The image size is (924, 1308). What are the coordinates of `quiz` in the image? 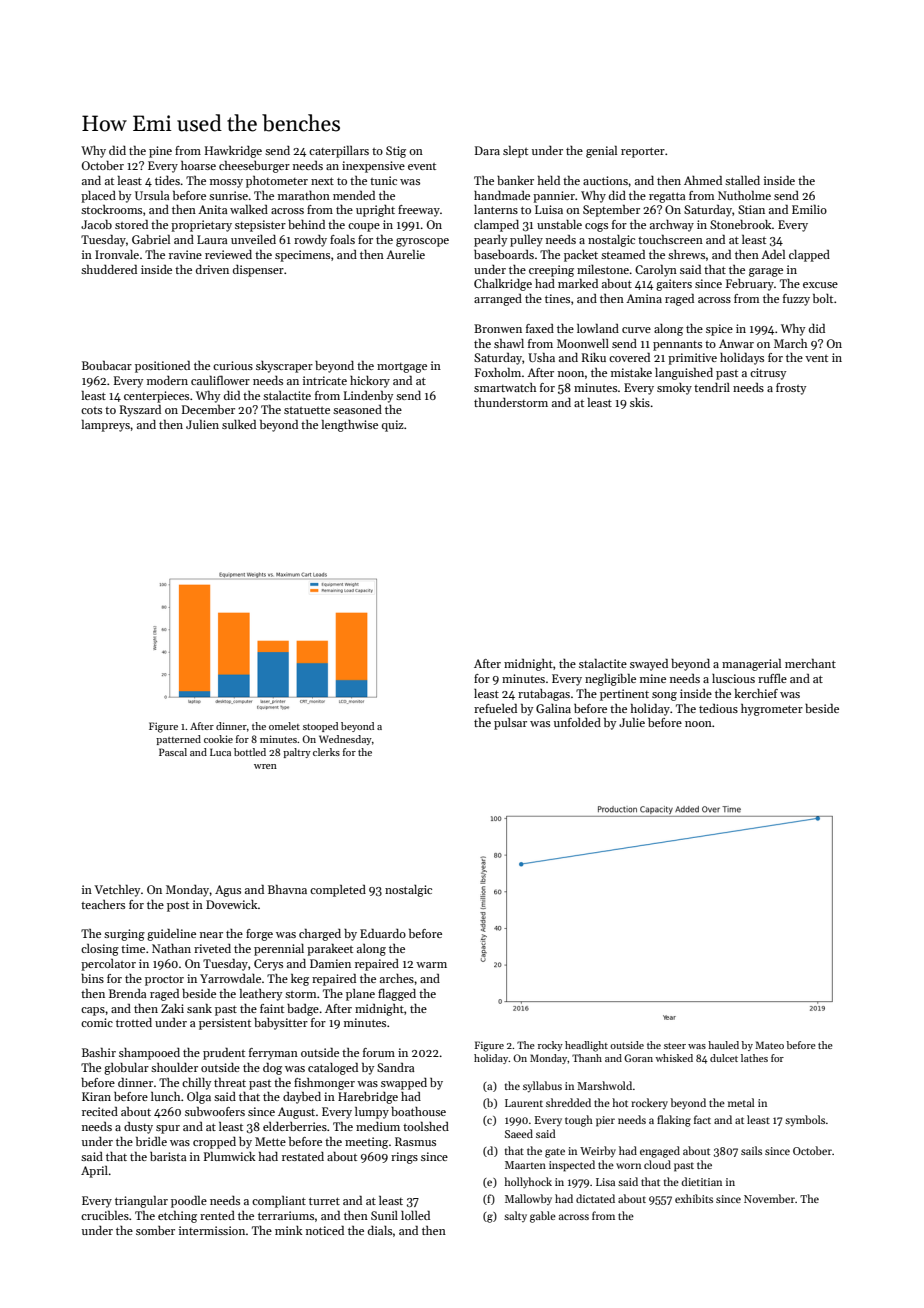 It's located at (393, 426).
